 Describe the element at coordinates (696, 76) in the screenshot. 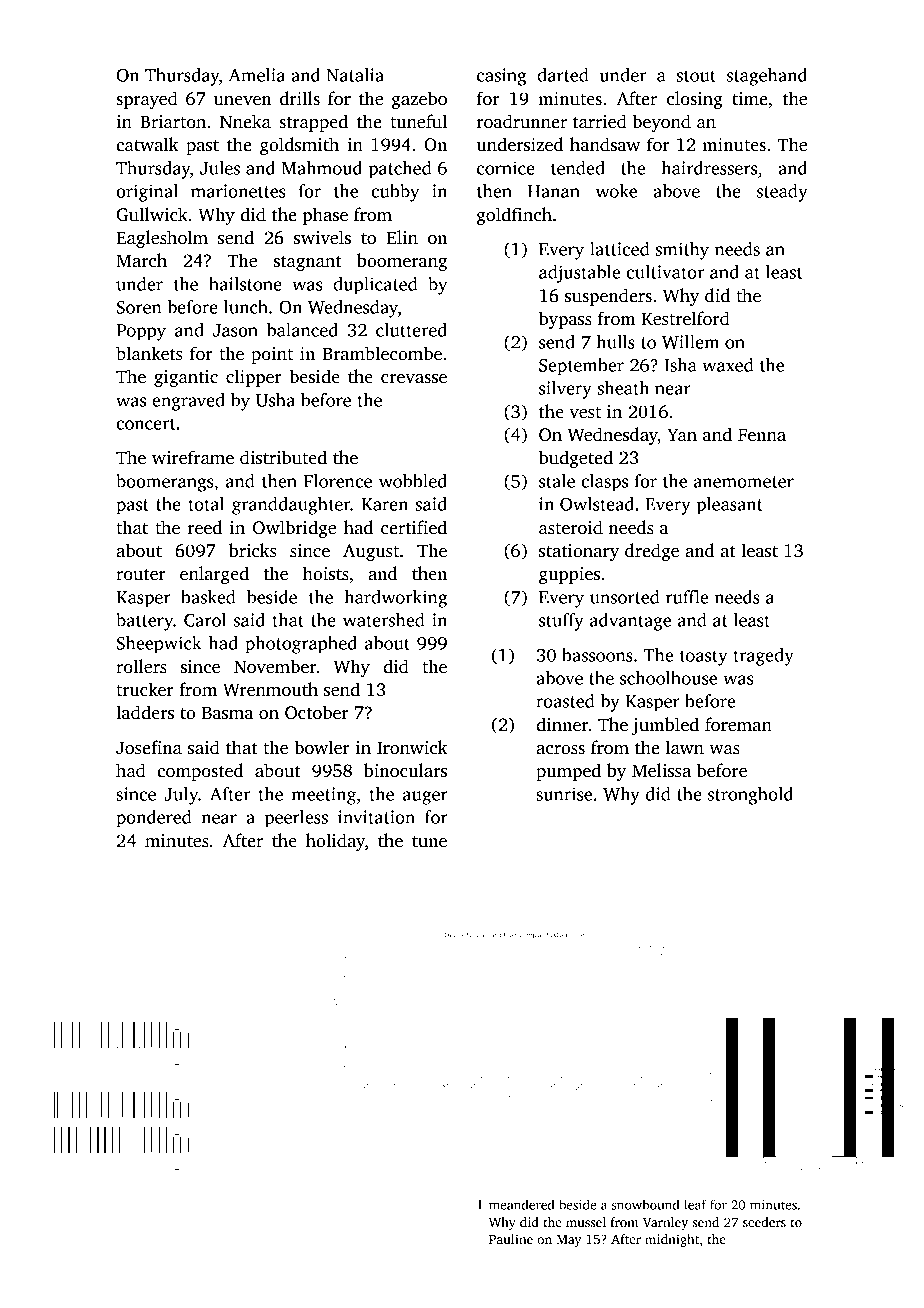

I see `stout` at that location.
